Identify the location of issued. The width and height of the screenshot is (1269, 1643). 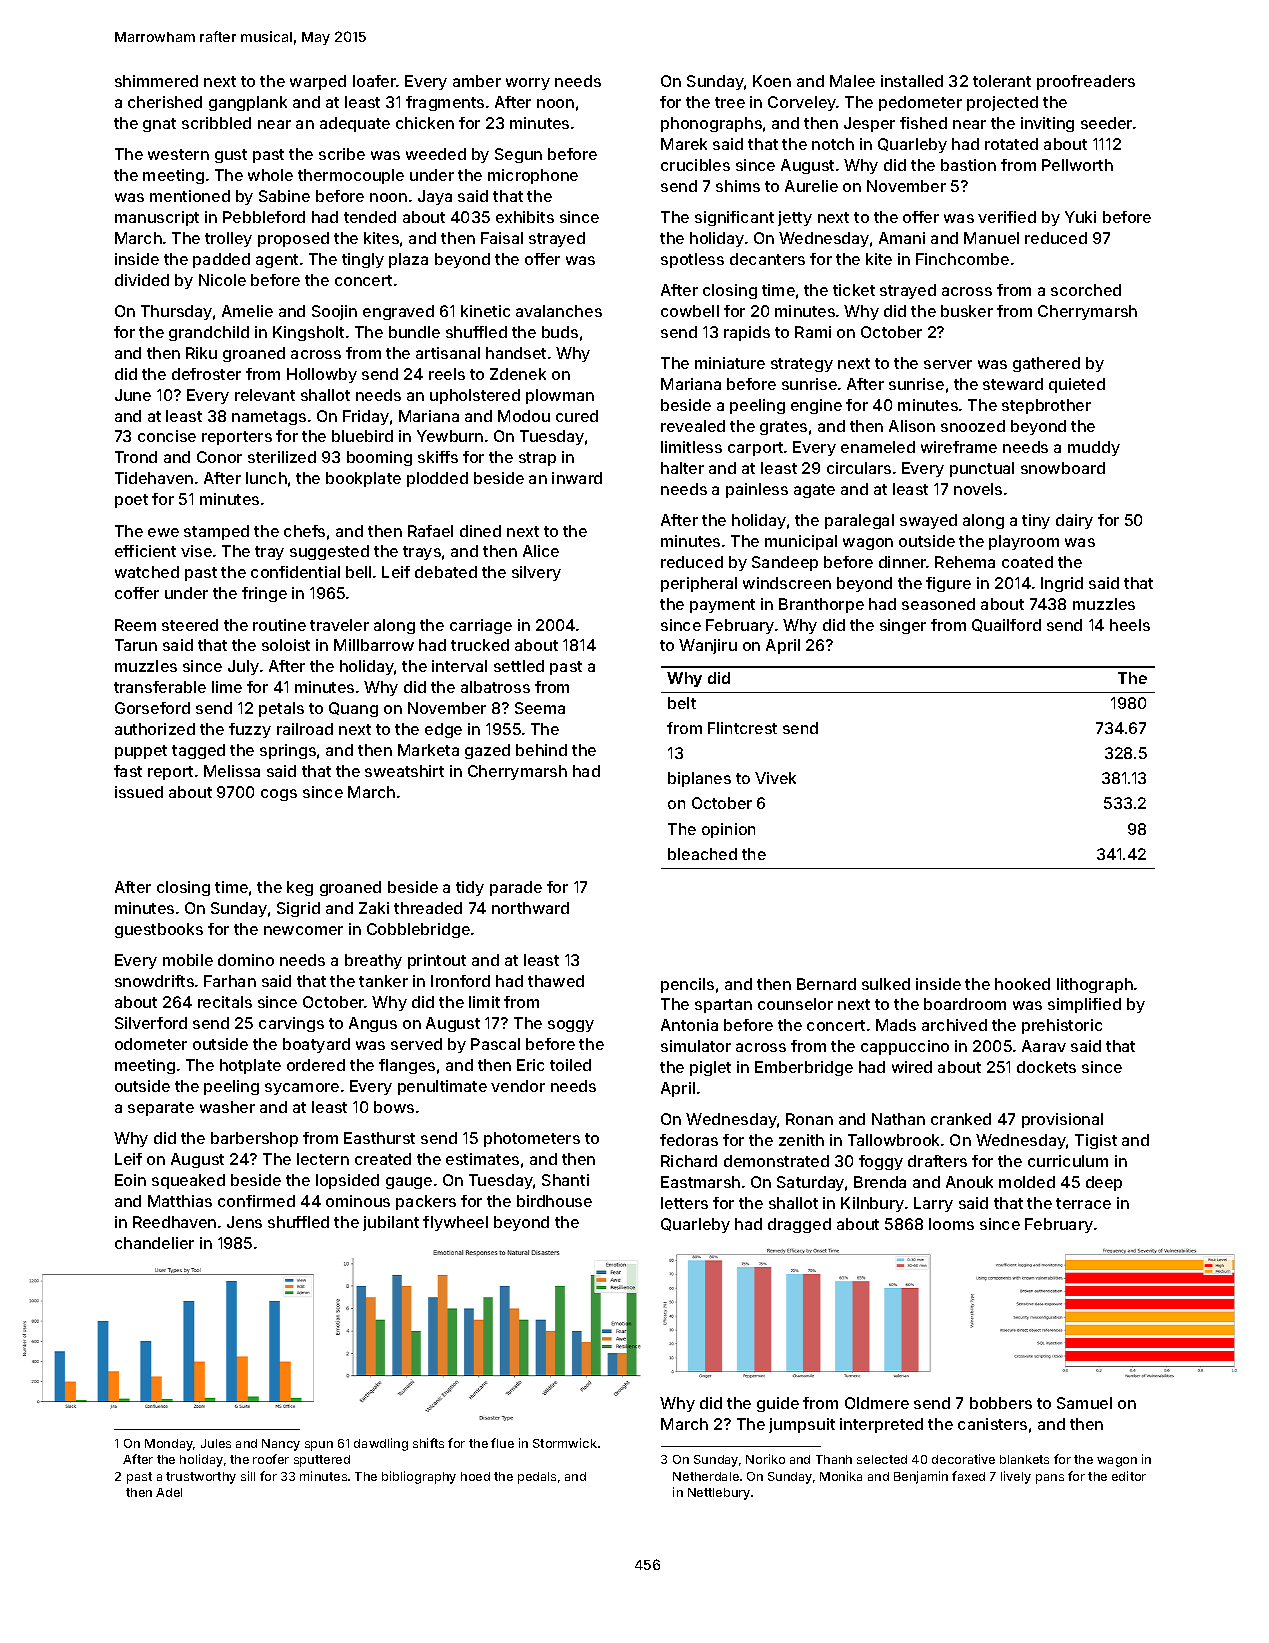
(139, 792).
